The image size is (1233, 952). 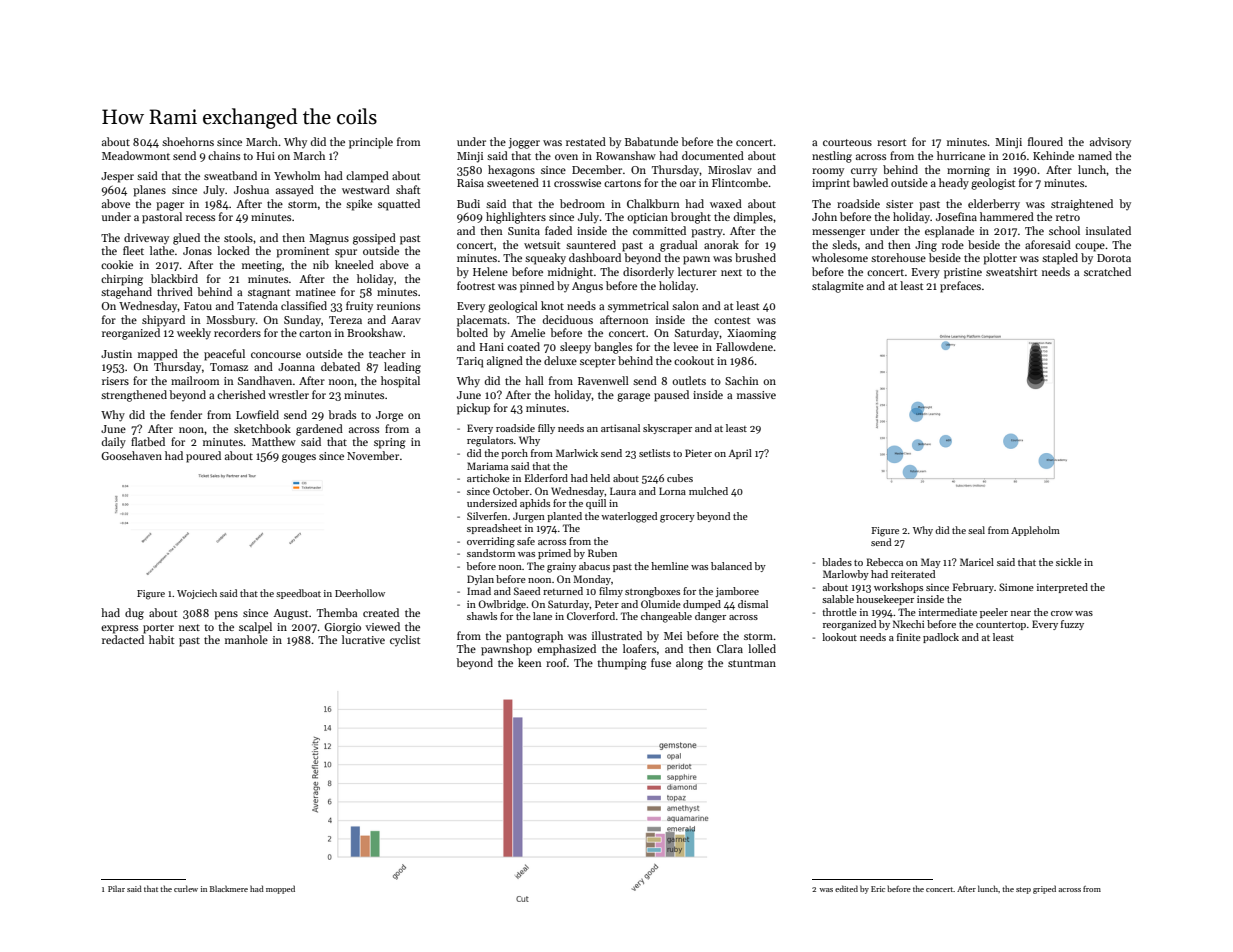 What do you see at coordinates (1011, 271) in the document?
I see `sweatshirt` at bounding box center [1011, 271].
